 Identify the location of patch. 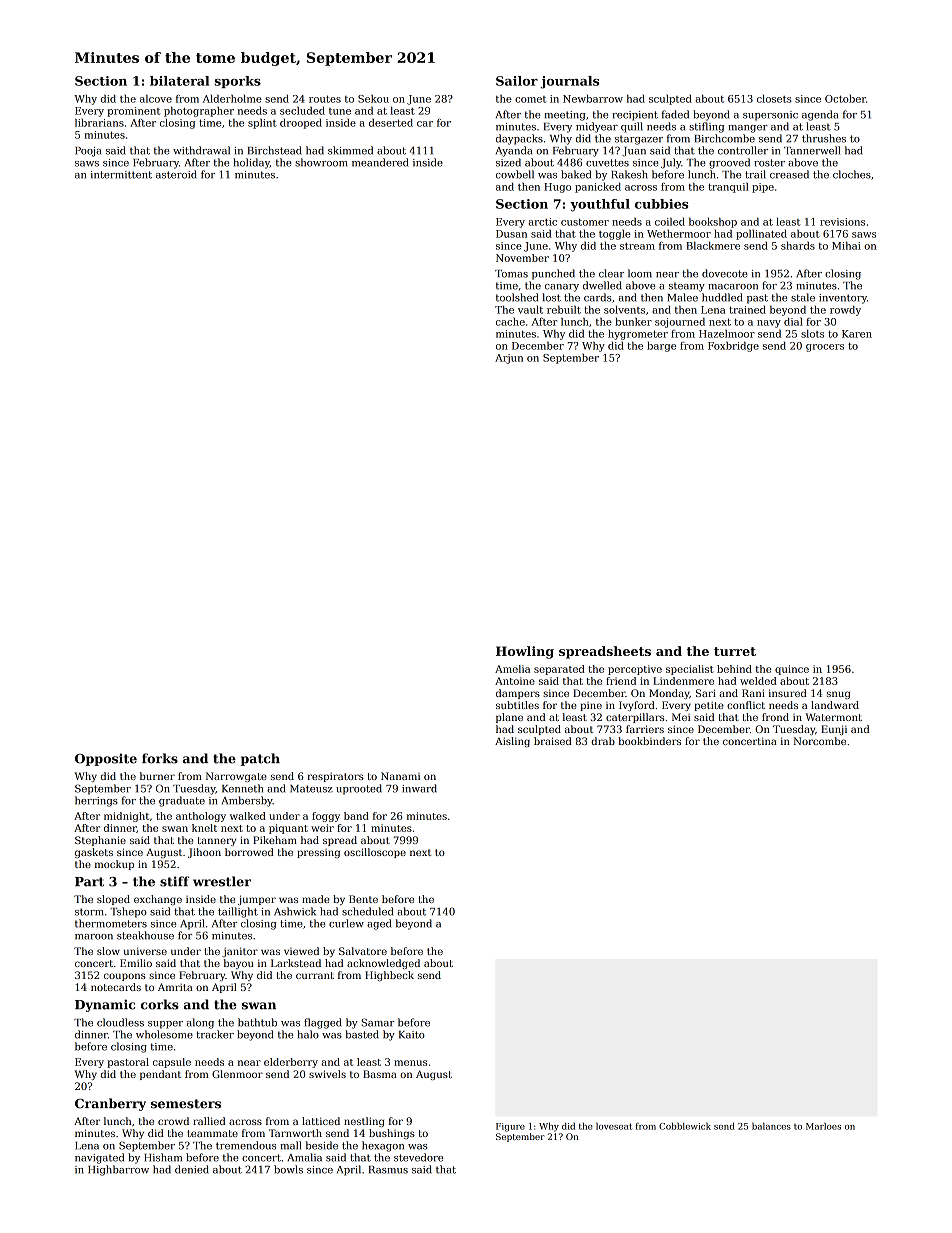
(260, 759).
